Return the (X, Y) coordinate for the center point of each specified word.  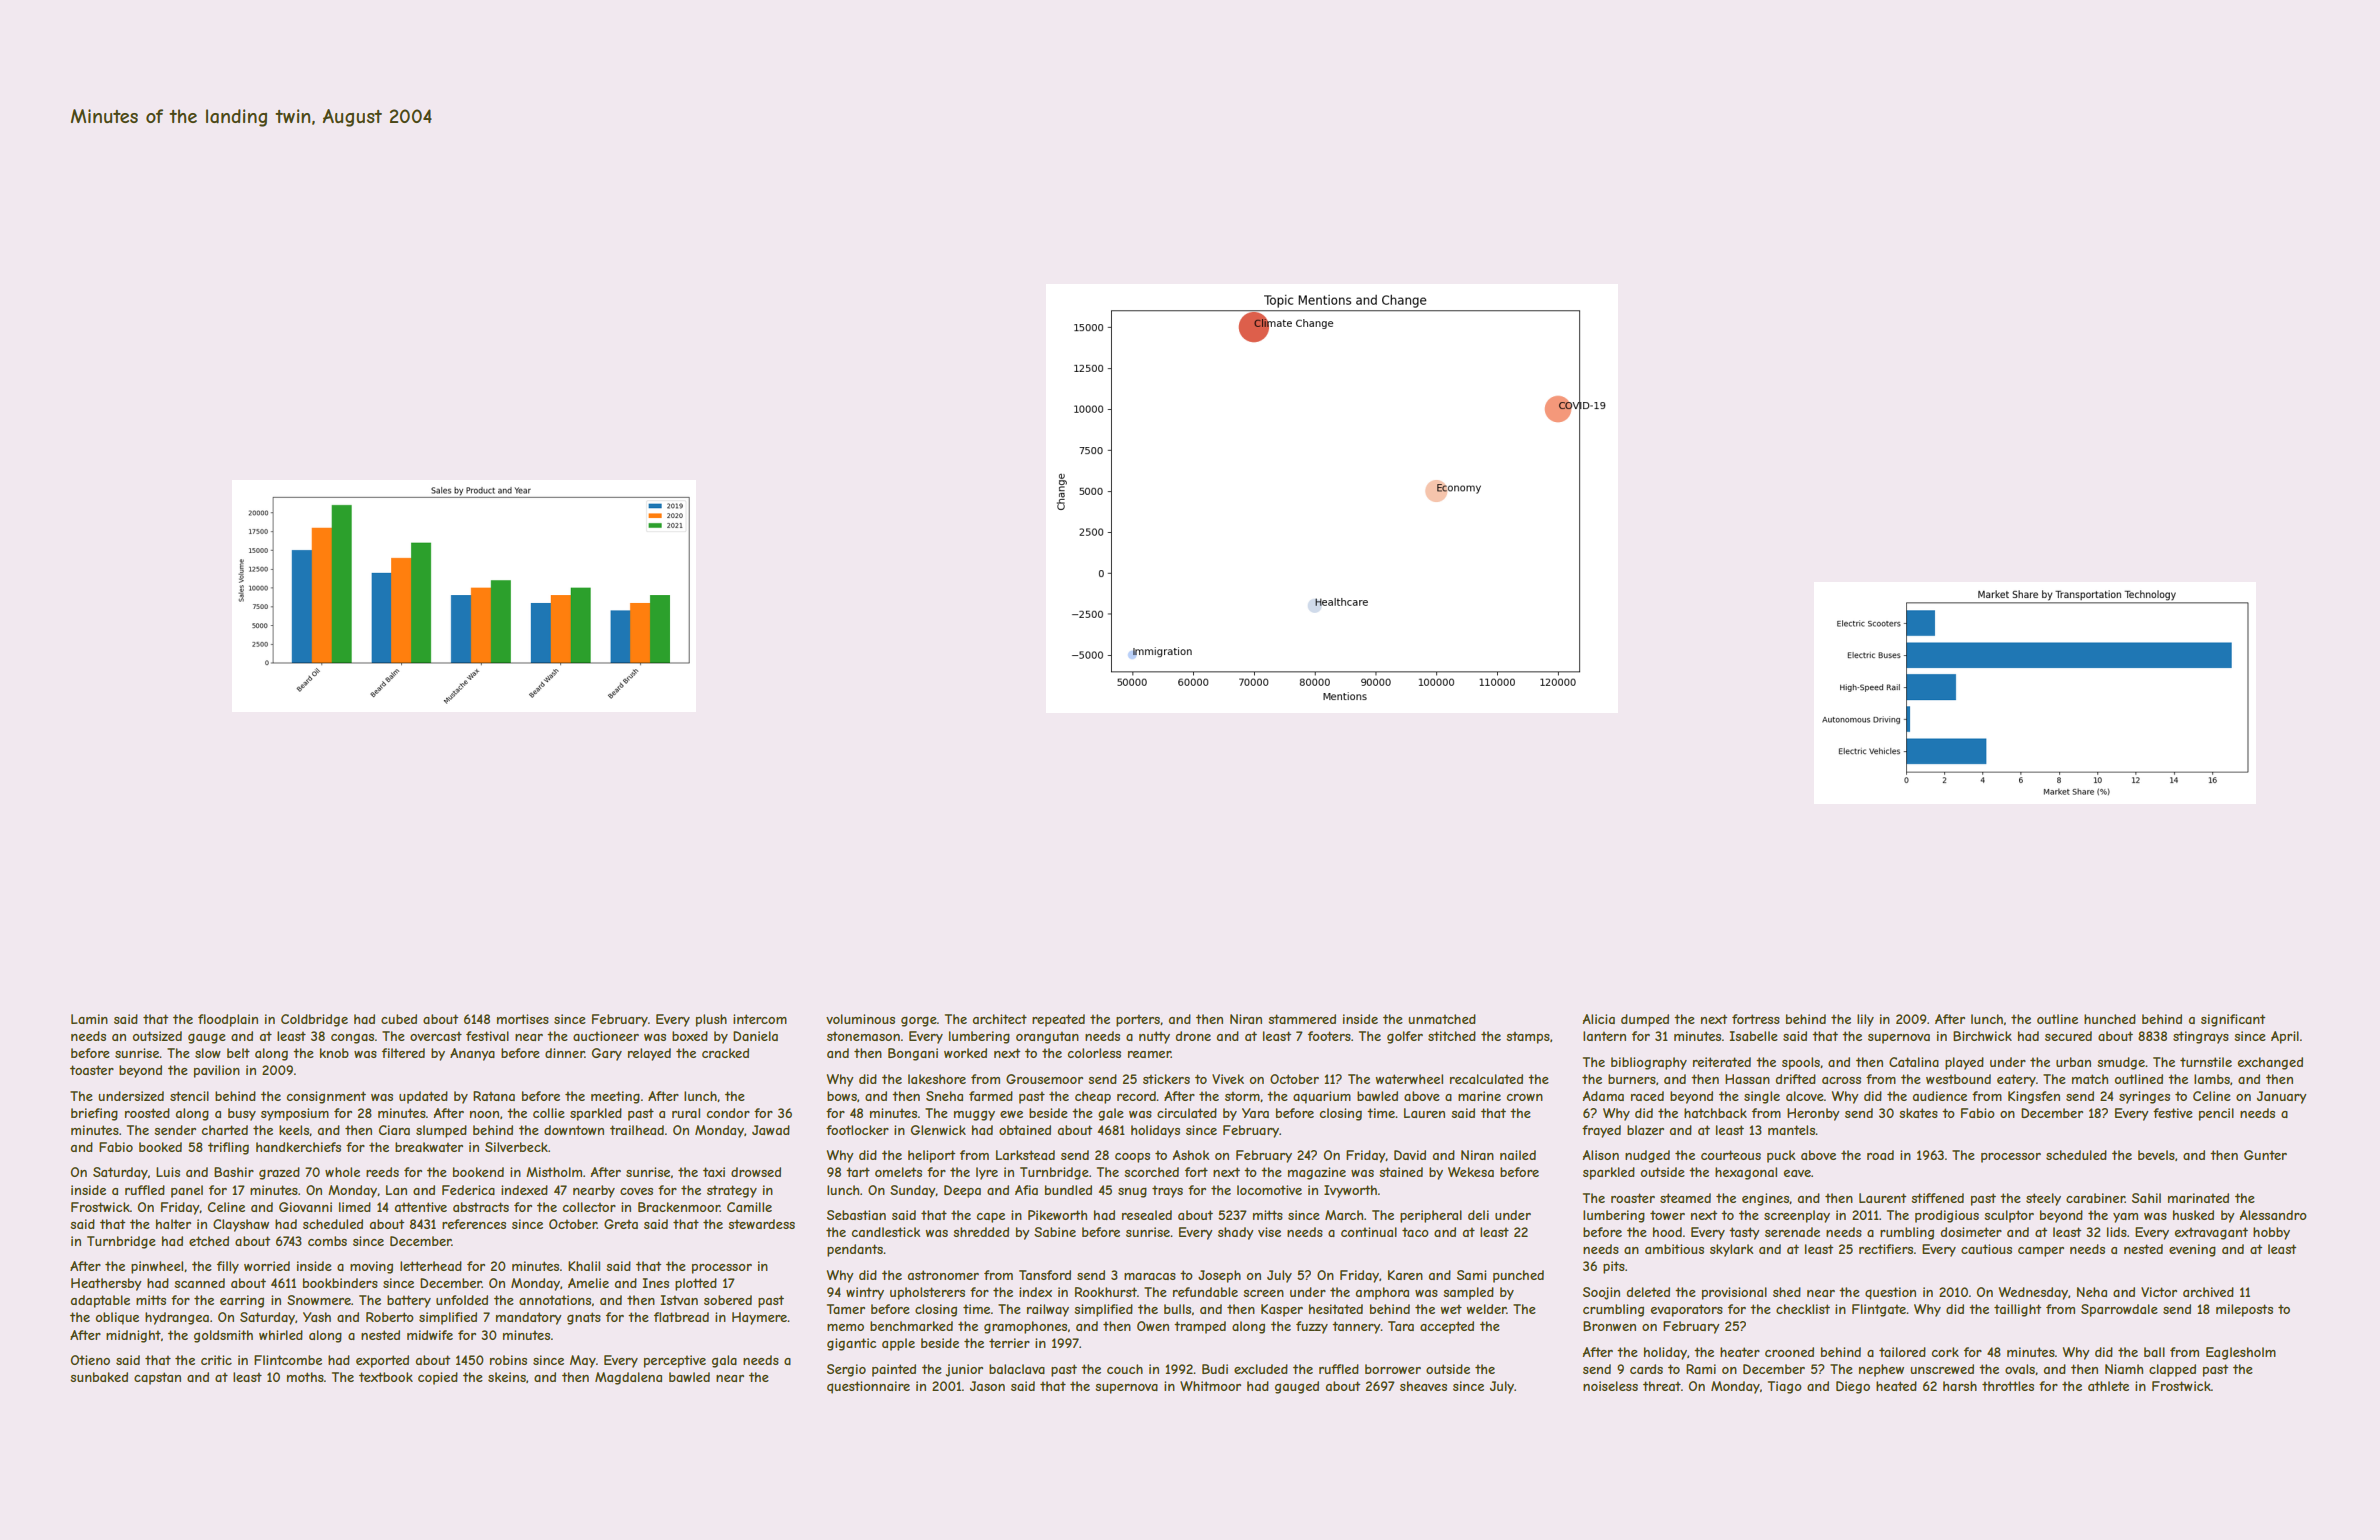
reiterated (1722, 1062)
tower (1667, 1215)
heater (1740, 1352)
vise (1269, 1232)
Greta (621, 1224)
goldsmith (223, 1336)
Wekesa (1471, 1172)
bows (842, 1096)
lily (1865, 1020)
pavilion (217, 1071)
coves (636, 1191)
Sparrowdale (2119, 1310)
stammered (1302, 1019)
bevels (2156, 1155)
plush (711, 1020)
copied (438, 1378)
